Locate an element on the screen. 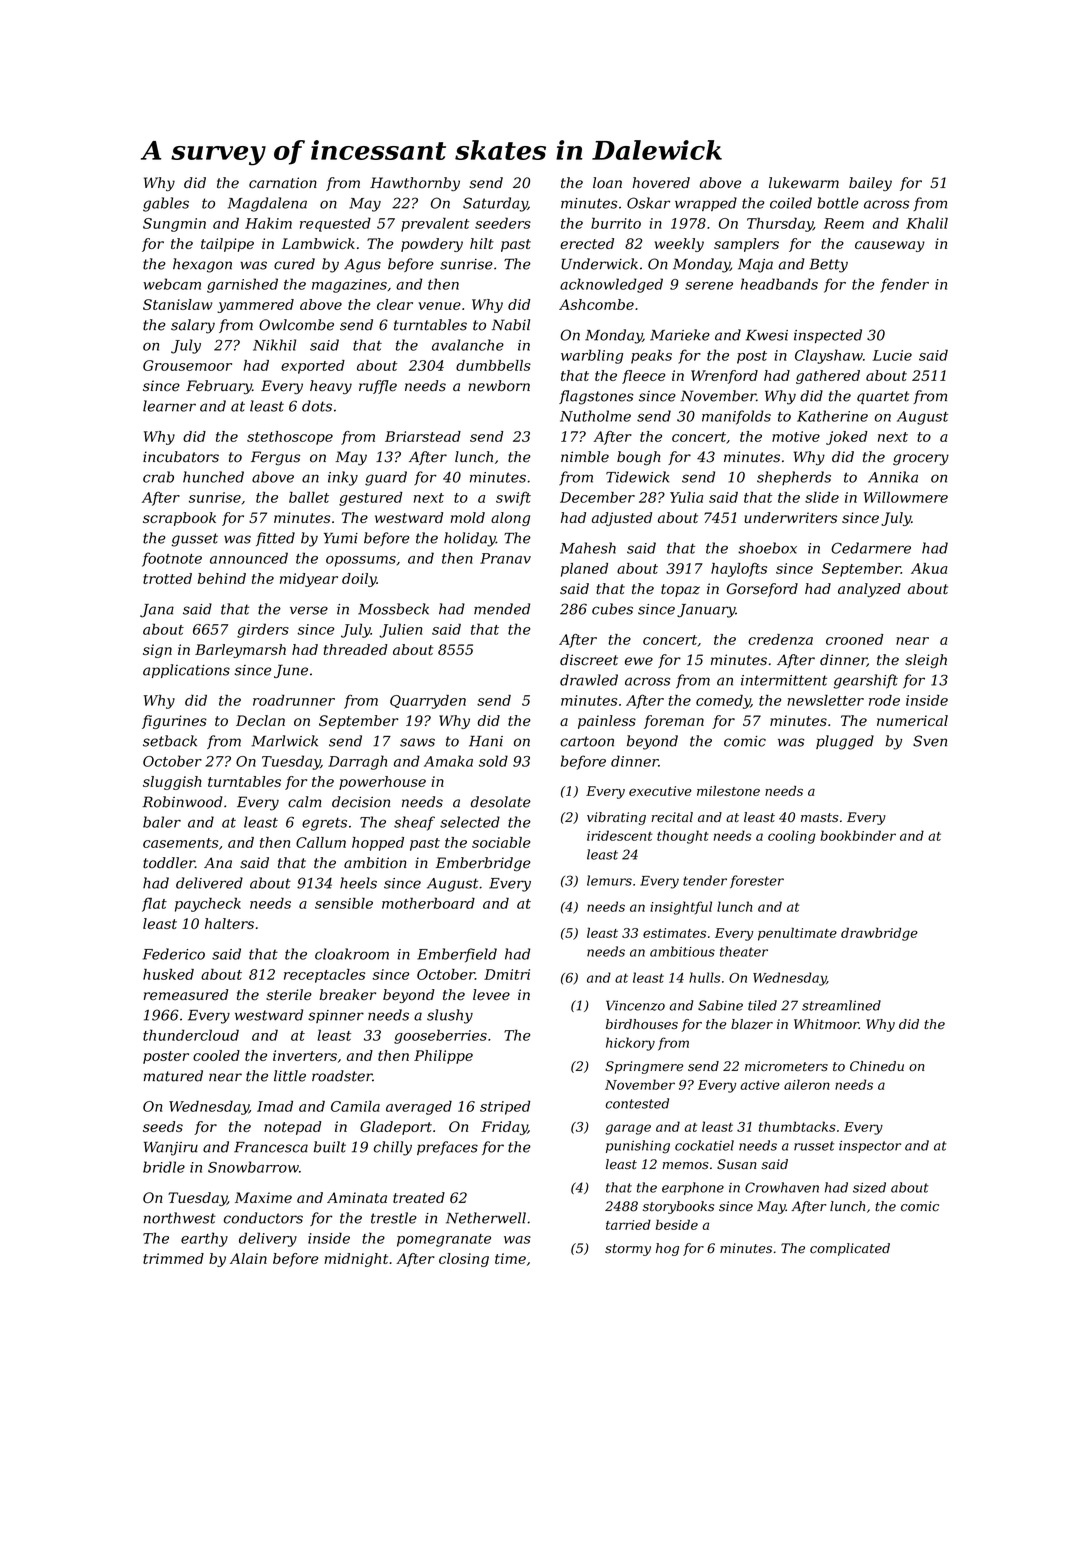  Akua is located at coordinates (929, 568).
